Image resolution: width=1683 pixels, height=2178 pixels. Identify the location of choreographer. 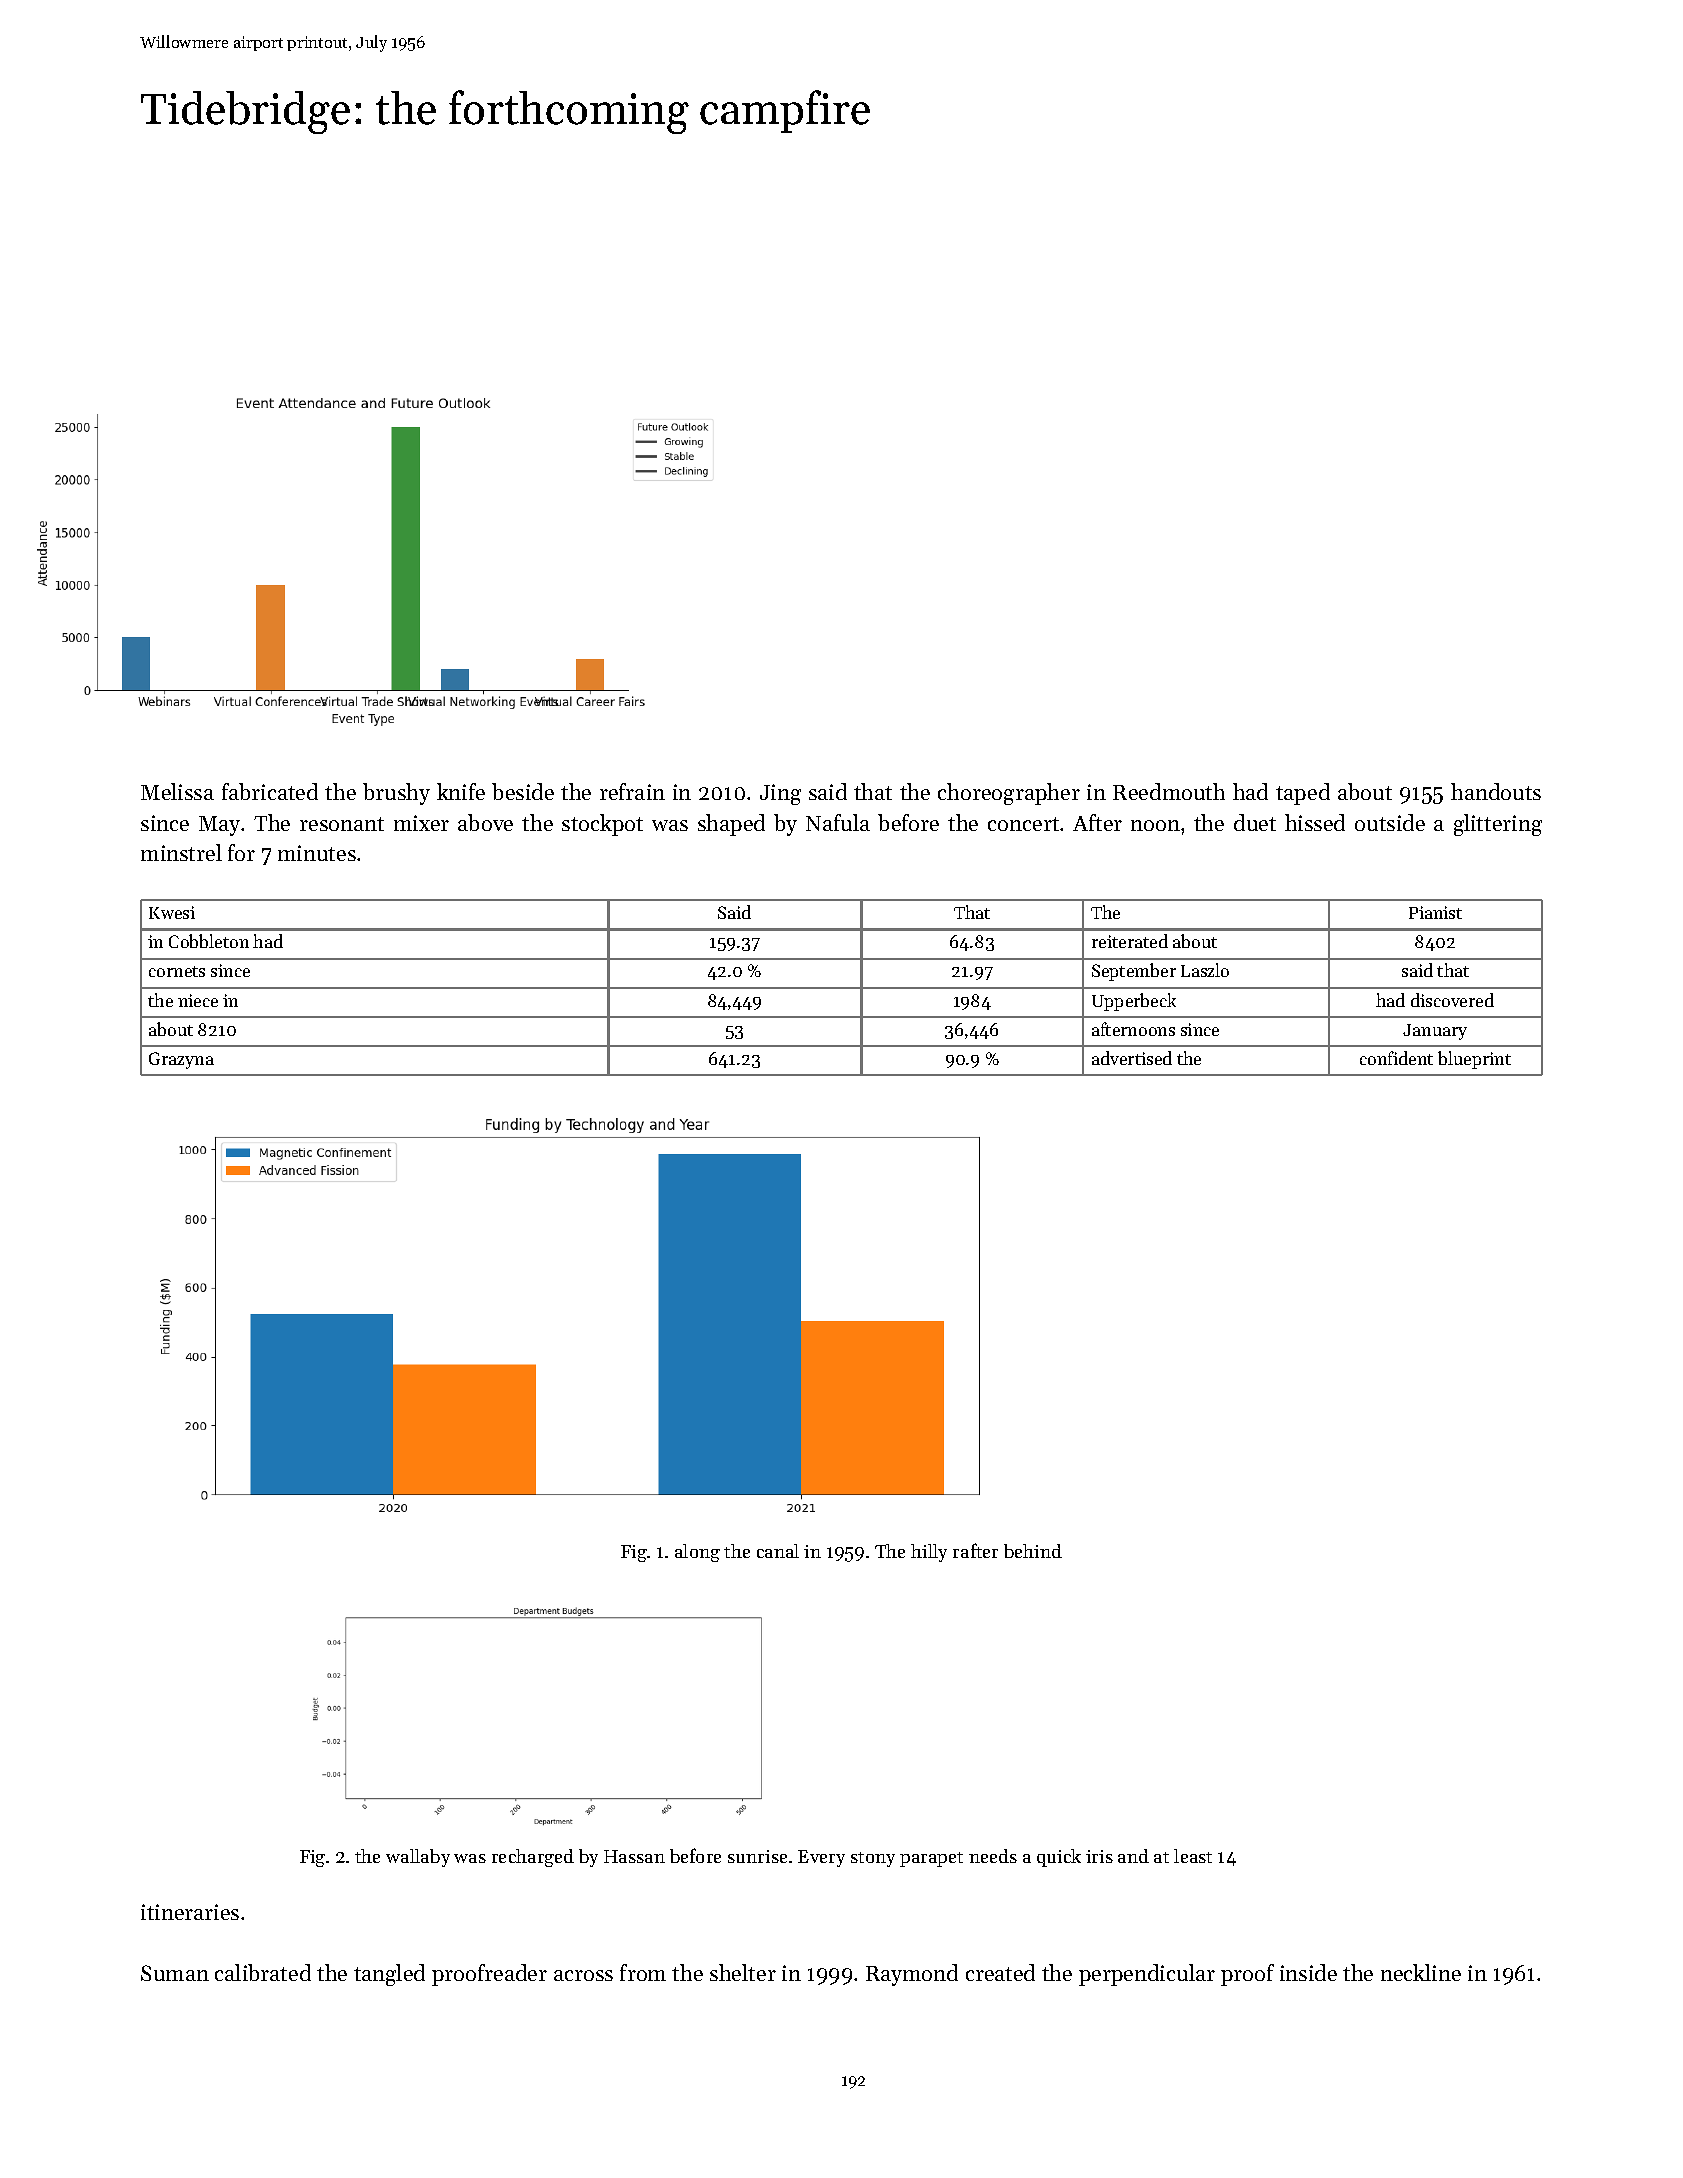
(1009, 794).
